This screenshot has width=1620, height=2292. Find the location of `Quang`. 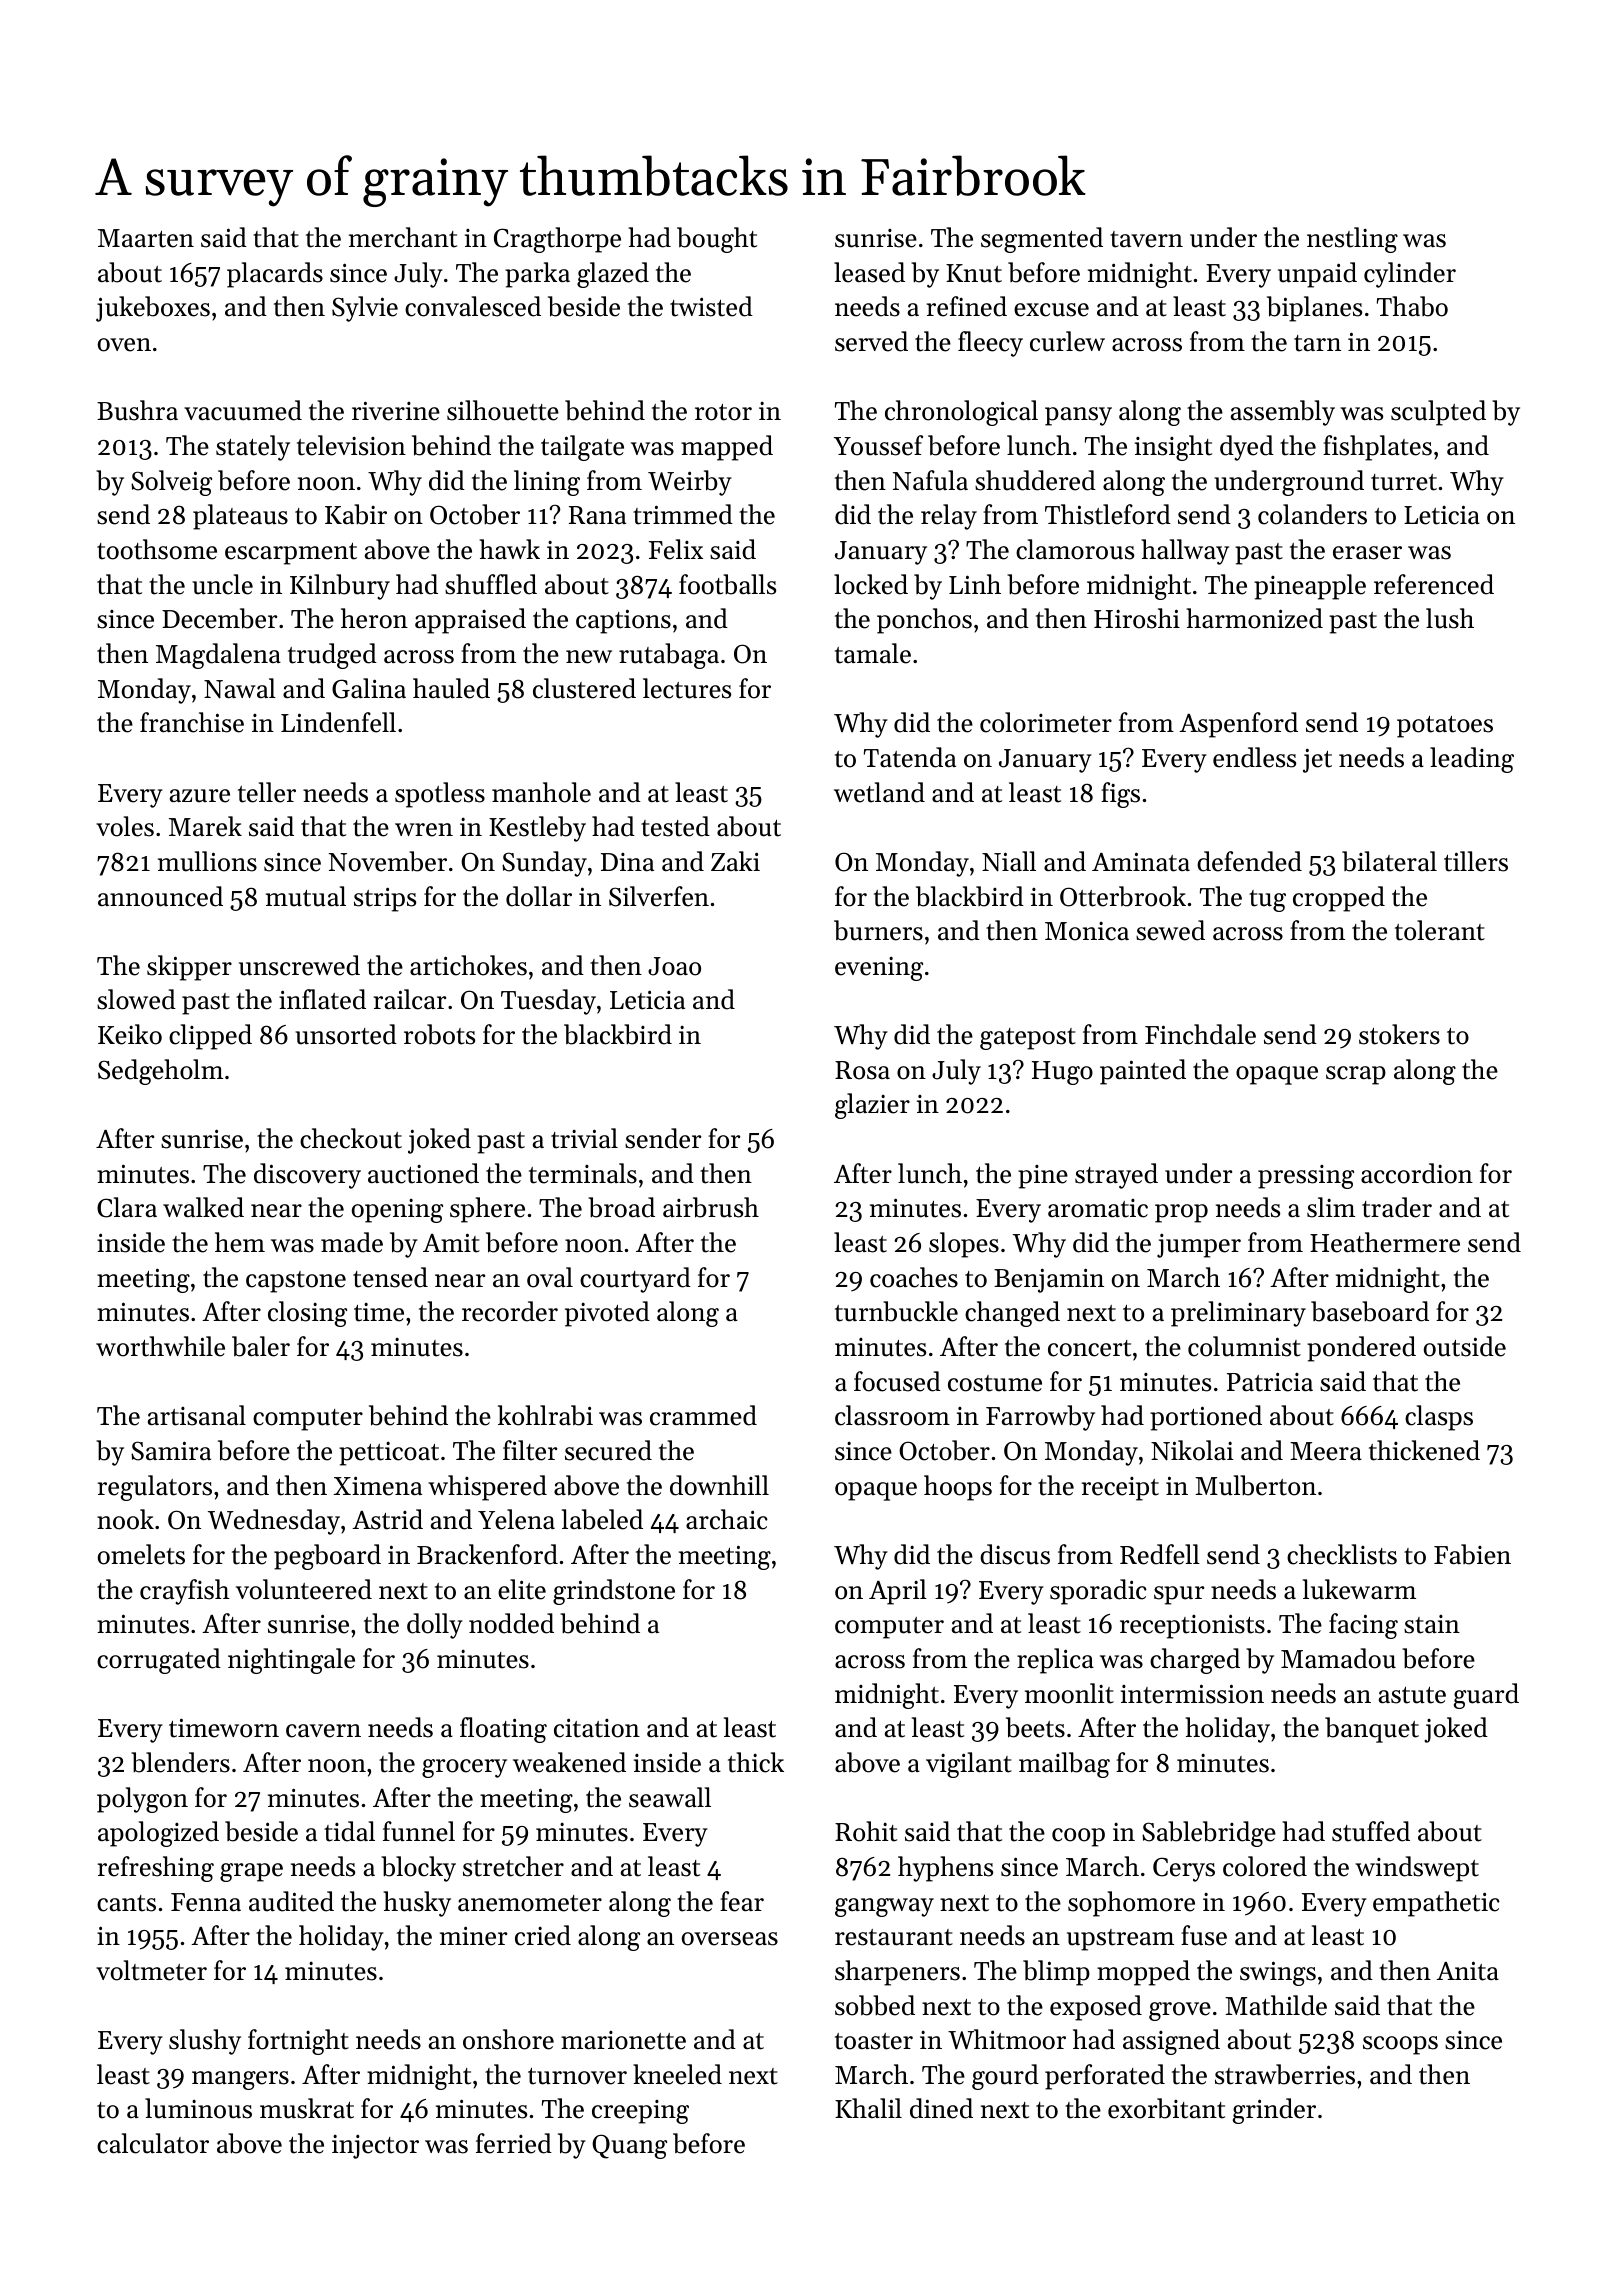

Quang is located at coordinates (629, 2146).
